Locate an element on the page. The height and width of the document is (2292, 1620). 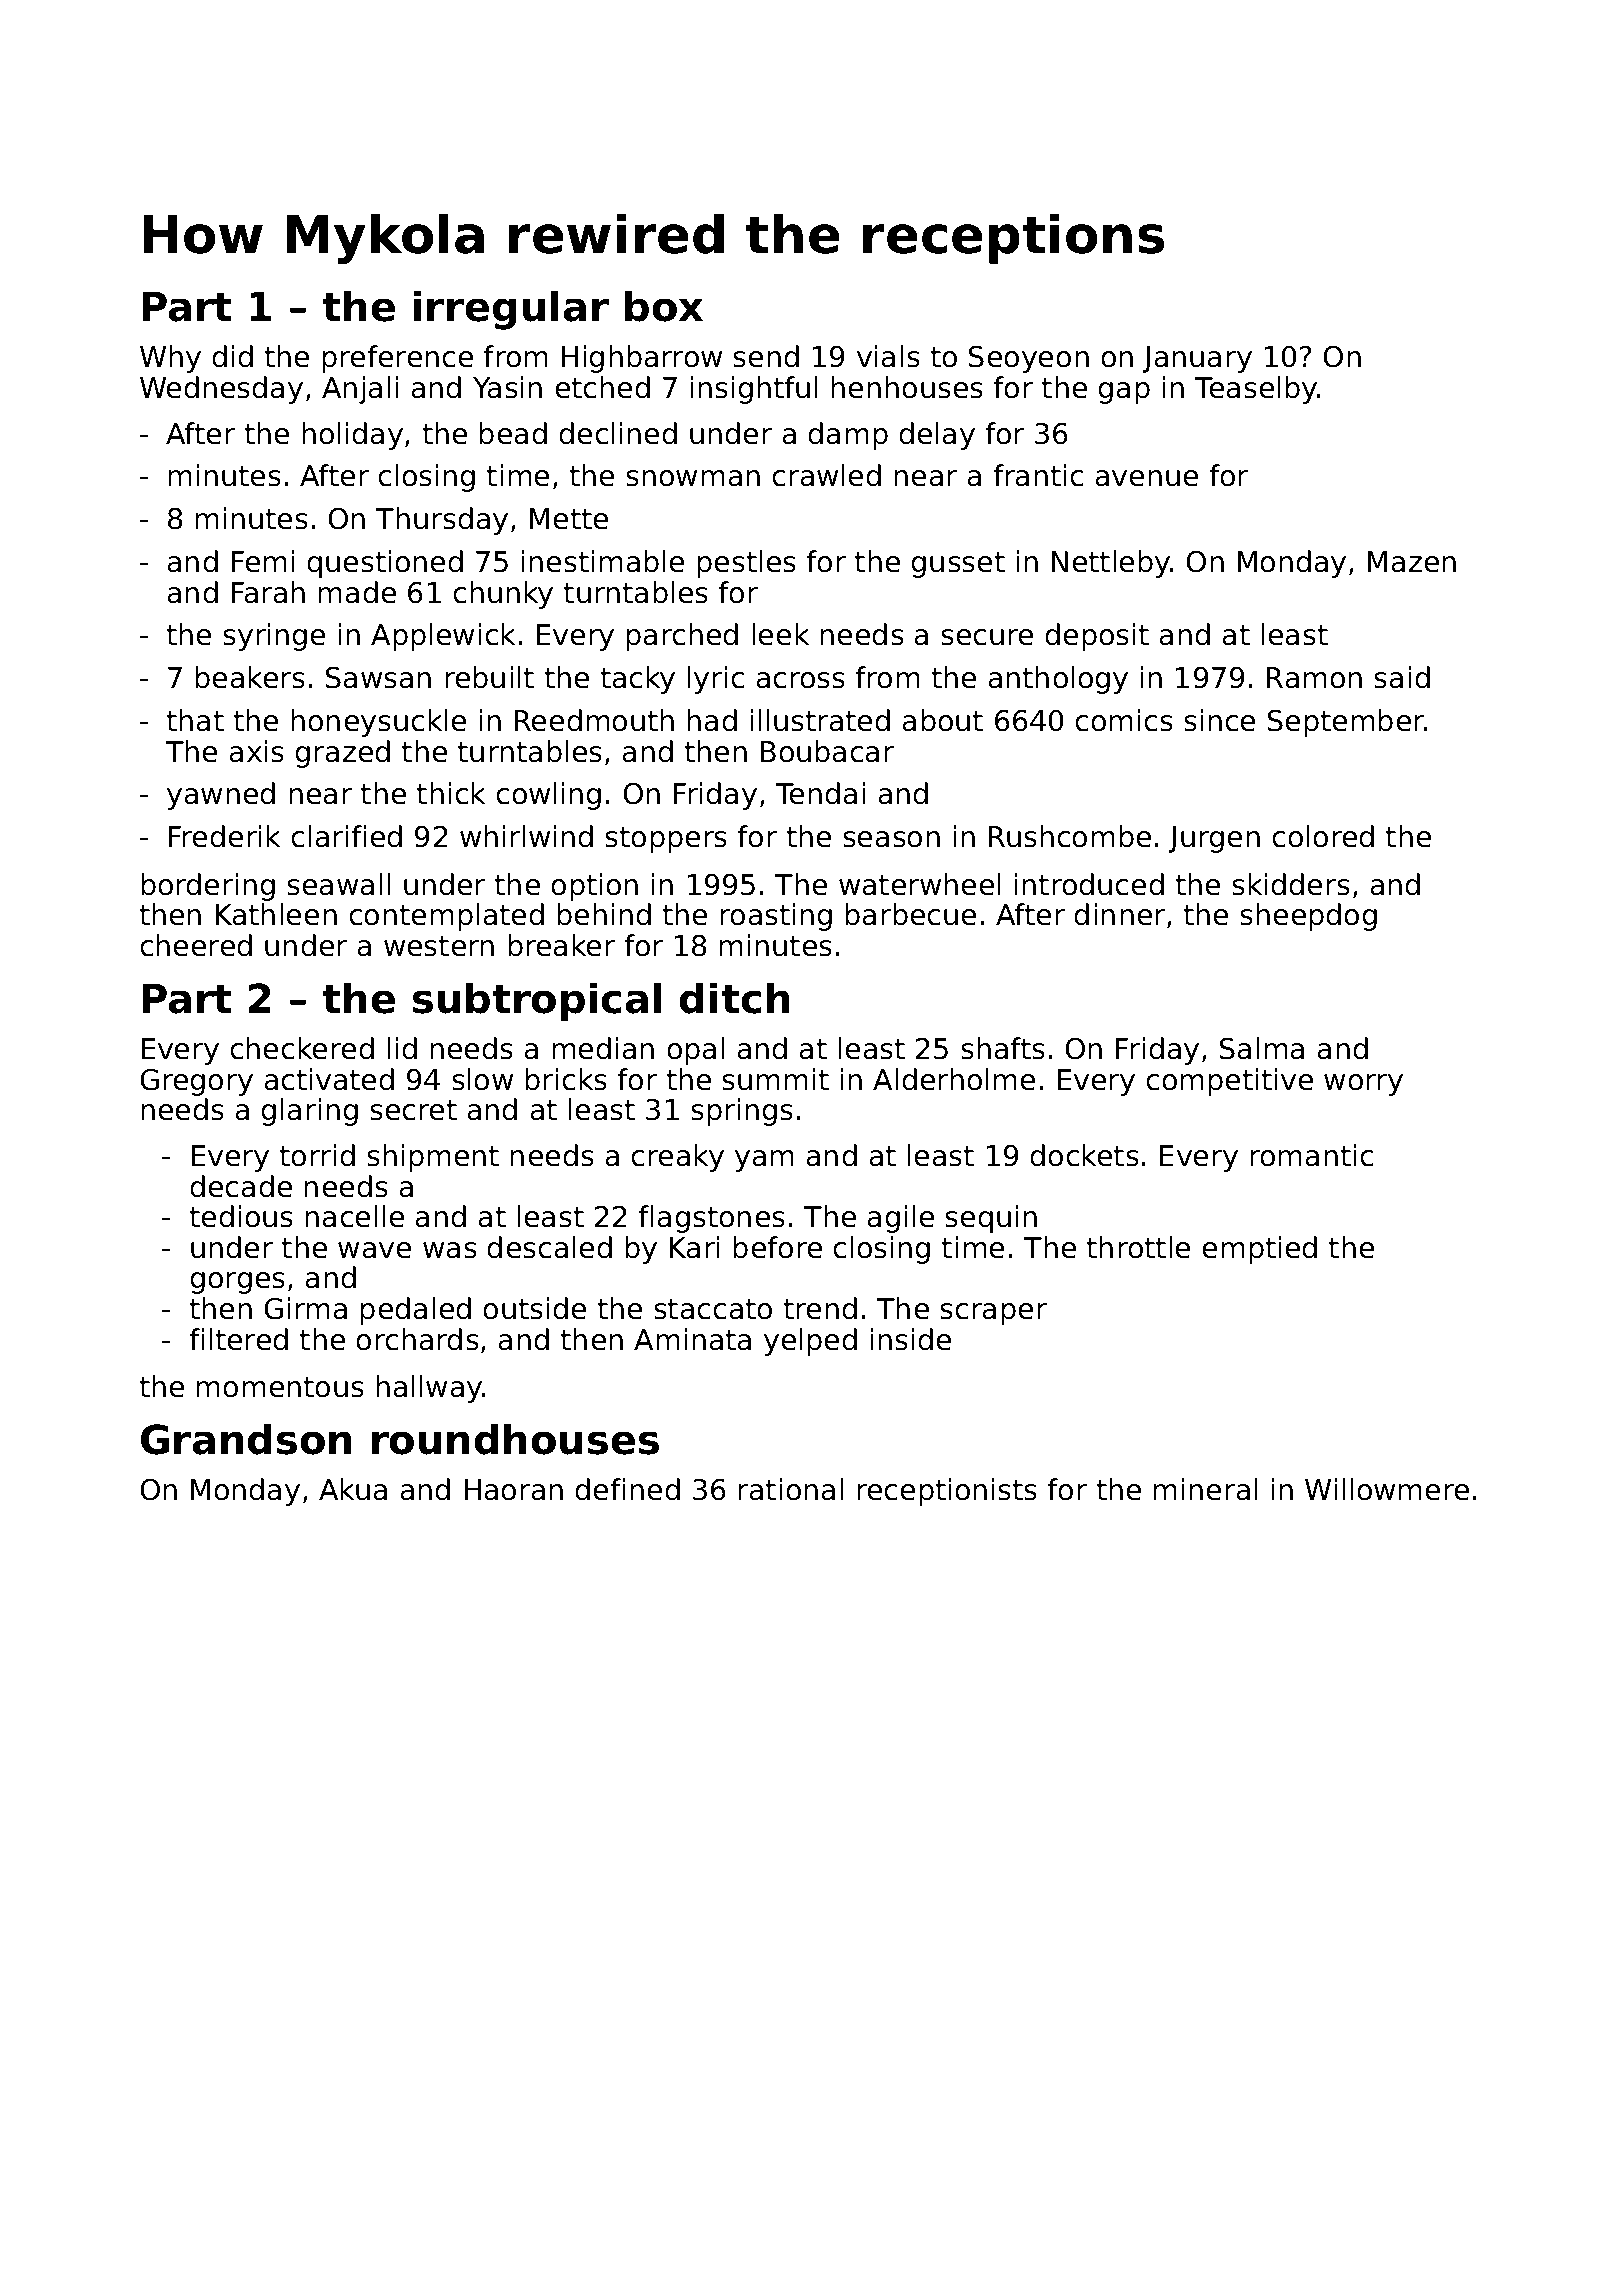
receptionists is located at coordinates (947, 1492).
